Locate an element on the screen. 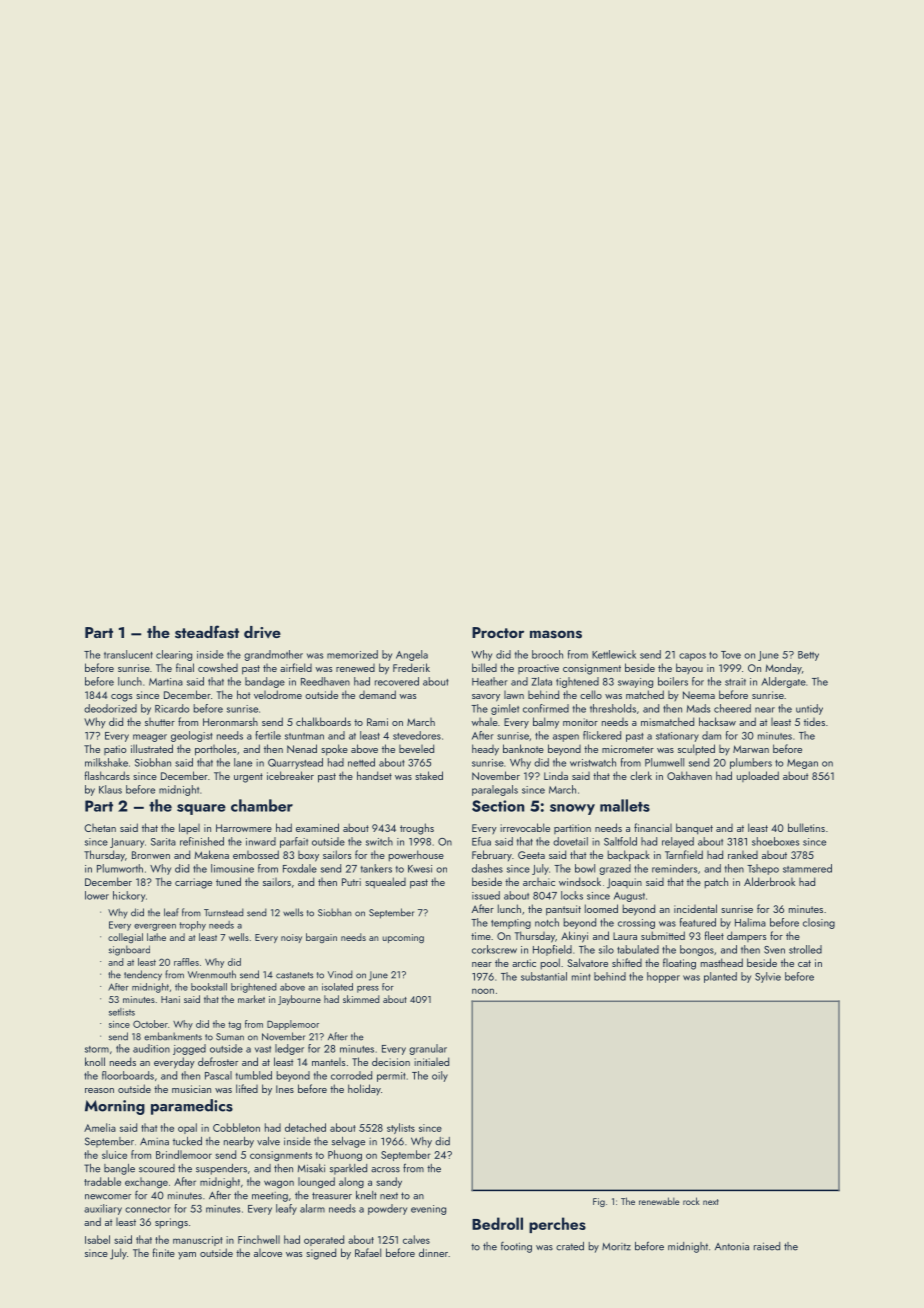 This screenshot has height=1308, width=924. perches is located at coordinates (557, 1225).
